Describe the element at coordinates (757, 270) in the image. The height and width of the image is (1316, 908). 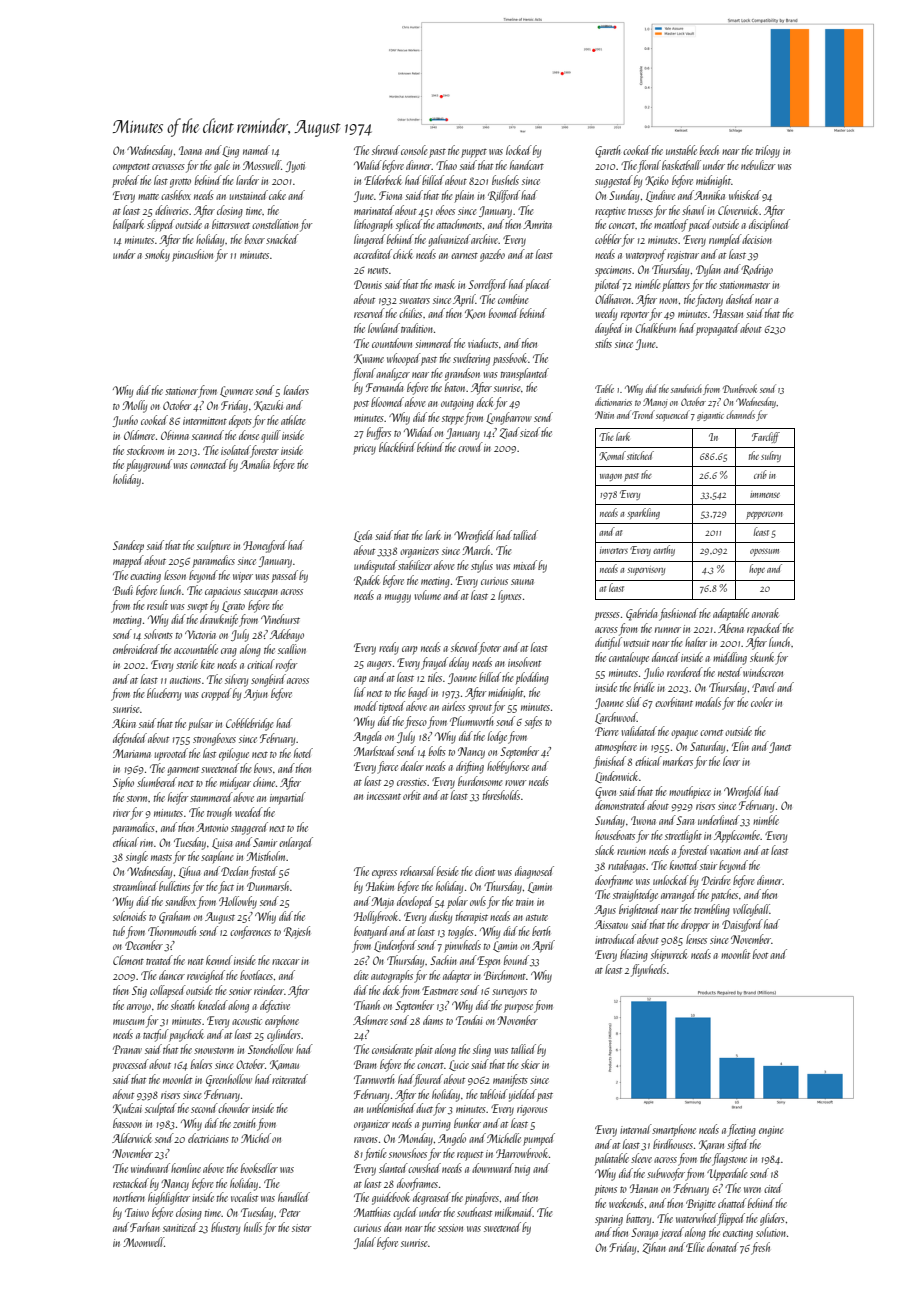
I see `Rodrigo` at that location.
